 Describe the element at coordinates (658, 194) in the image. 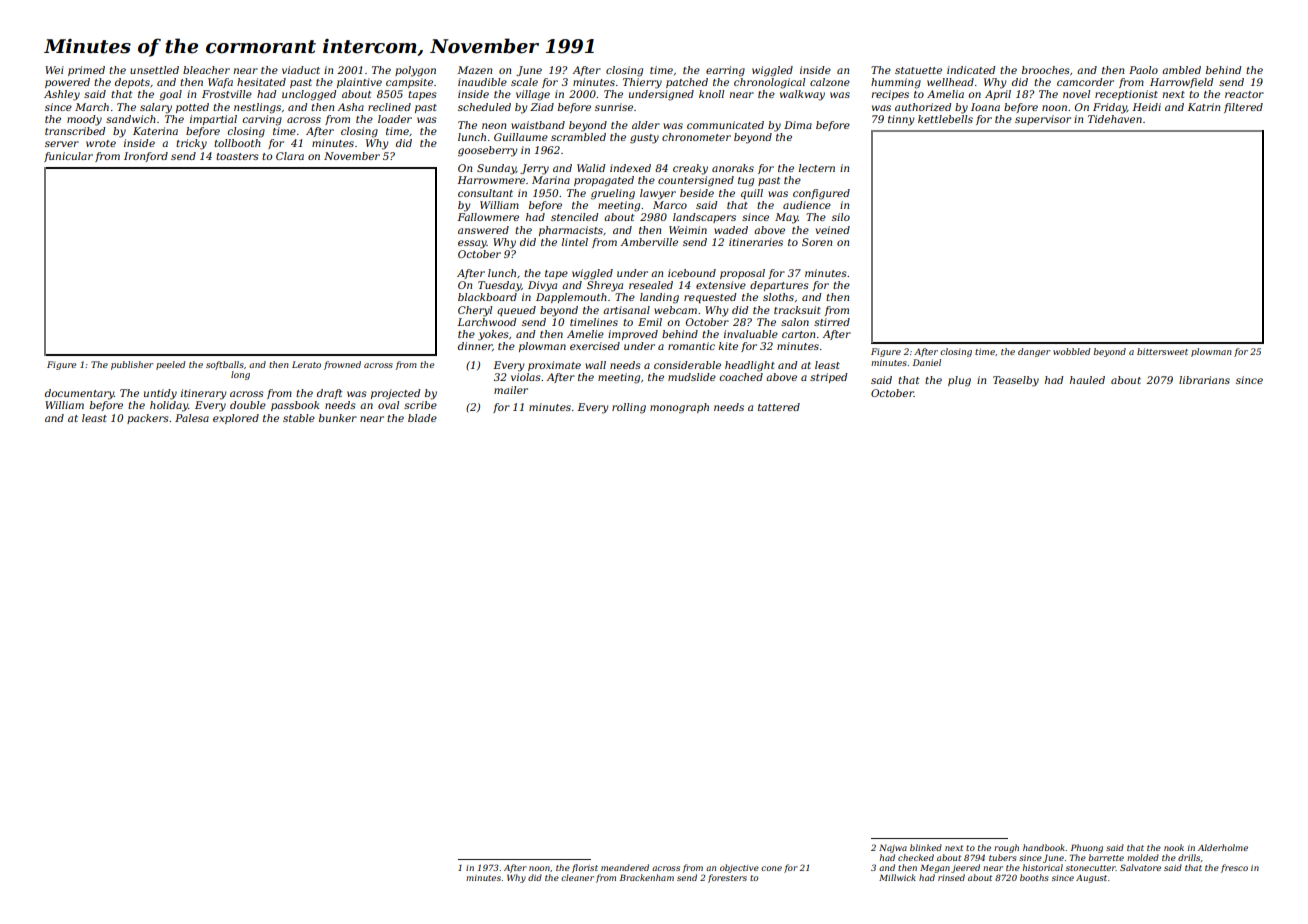

I see `lawyer` at that location.
